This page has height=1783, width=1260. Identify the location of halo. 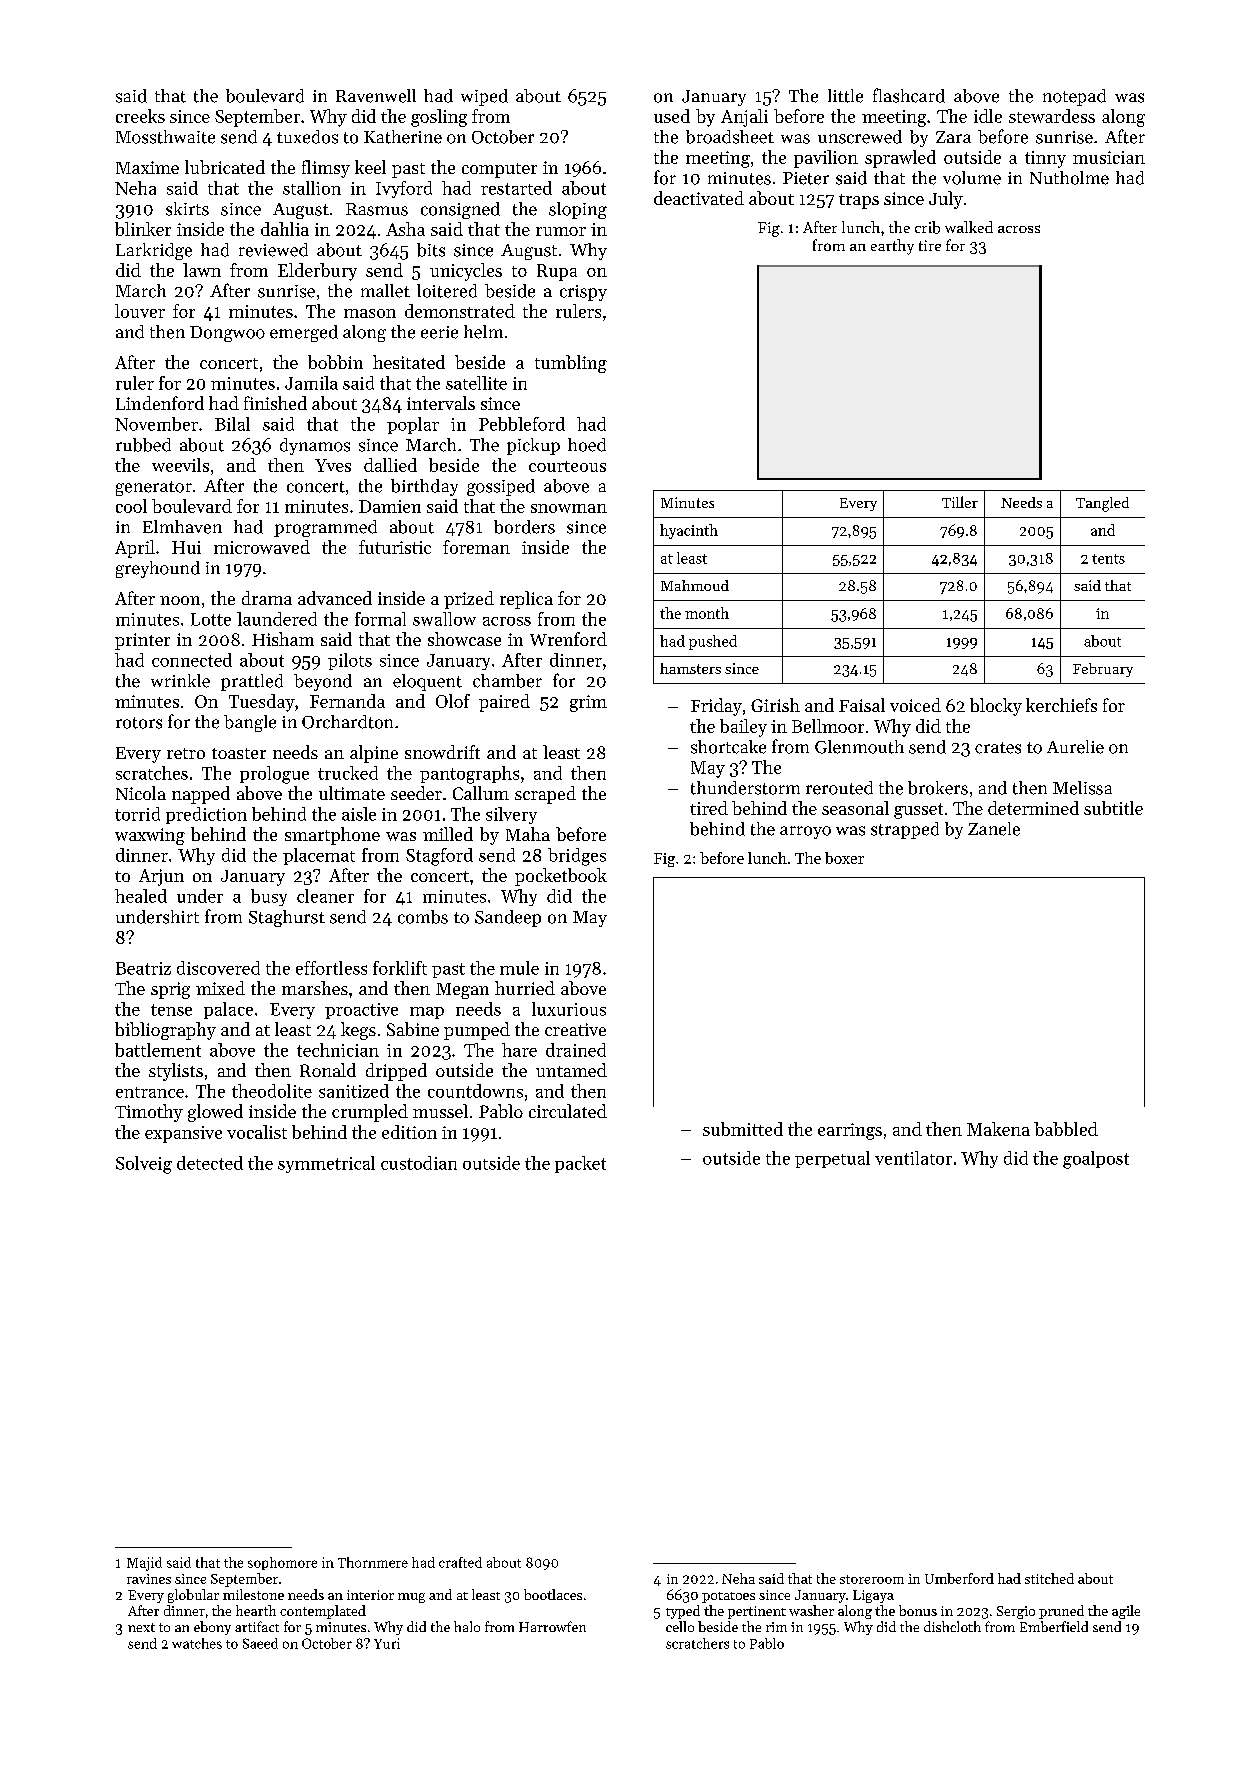
(467, 1626).
